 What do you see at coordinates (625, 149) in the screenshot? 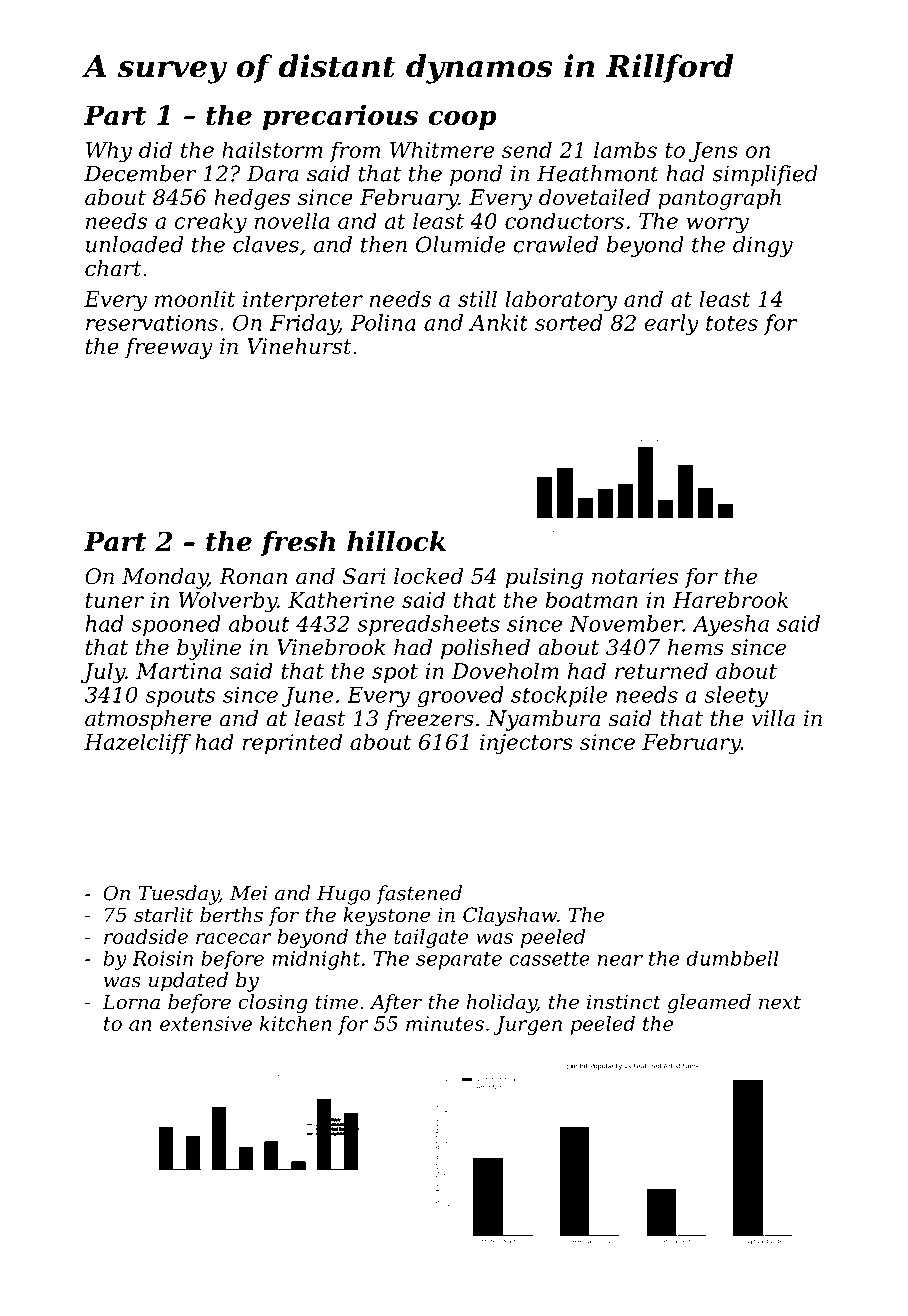
I see `lambs` at bounding box center [625, 149].
